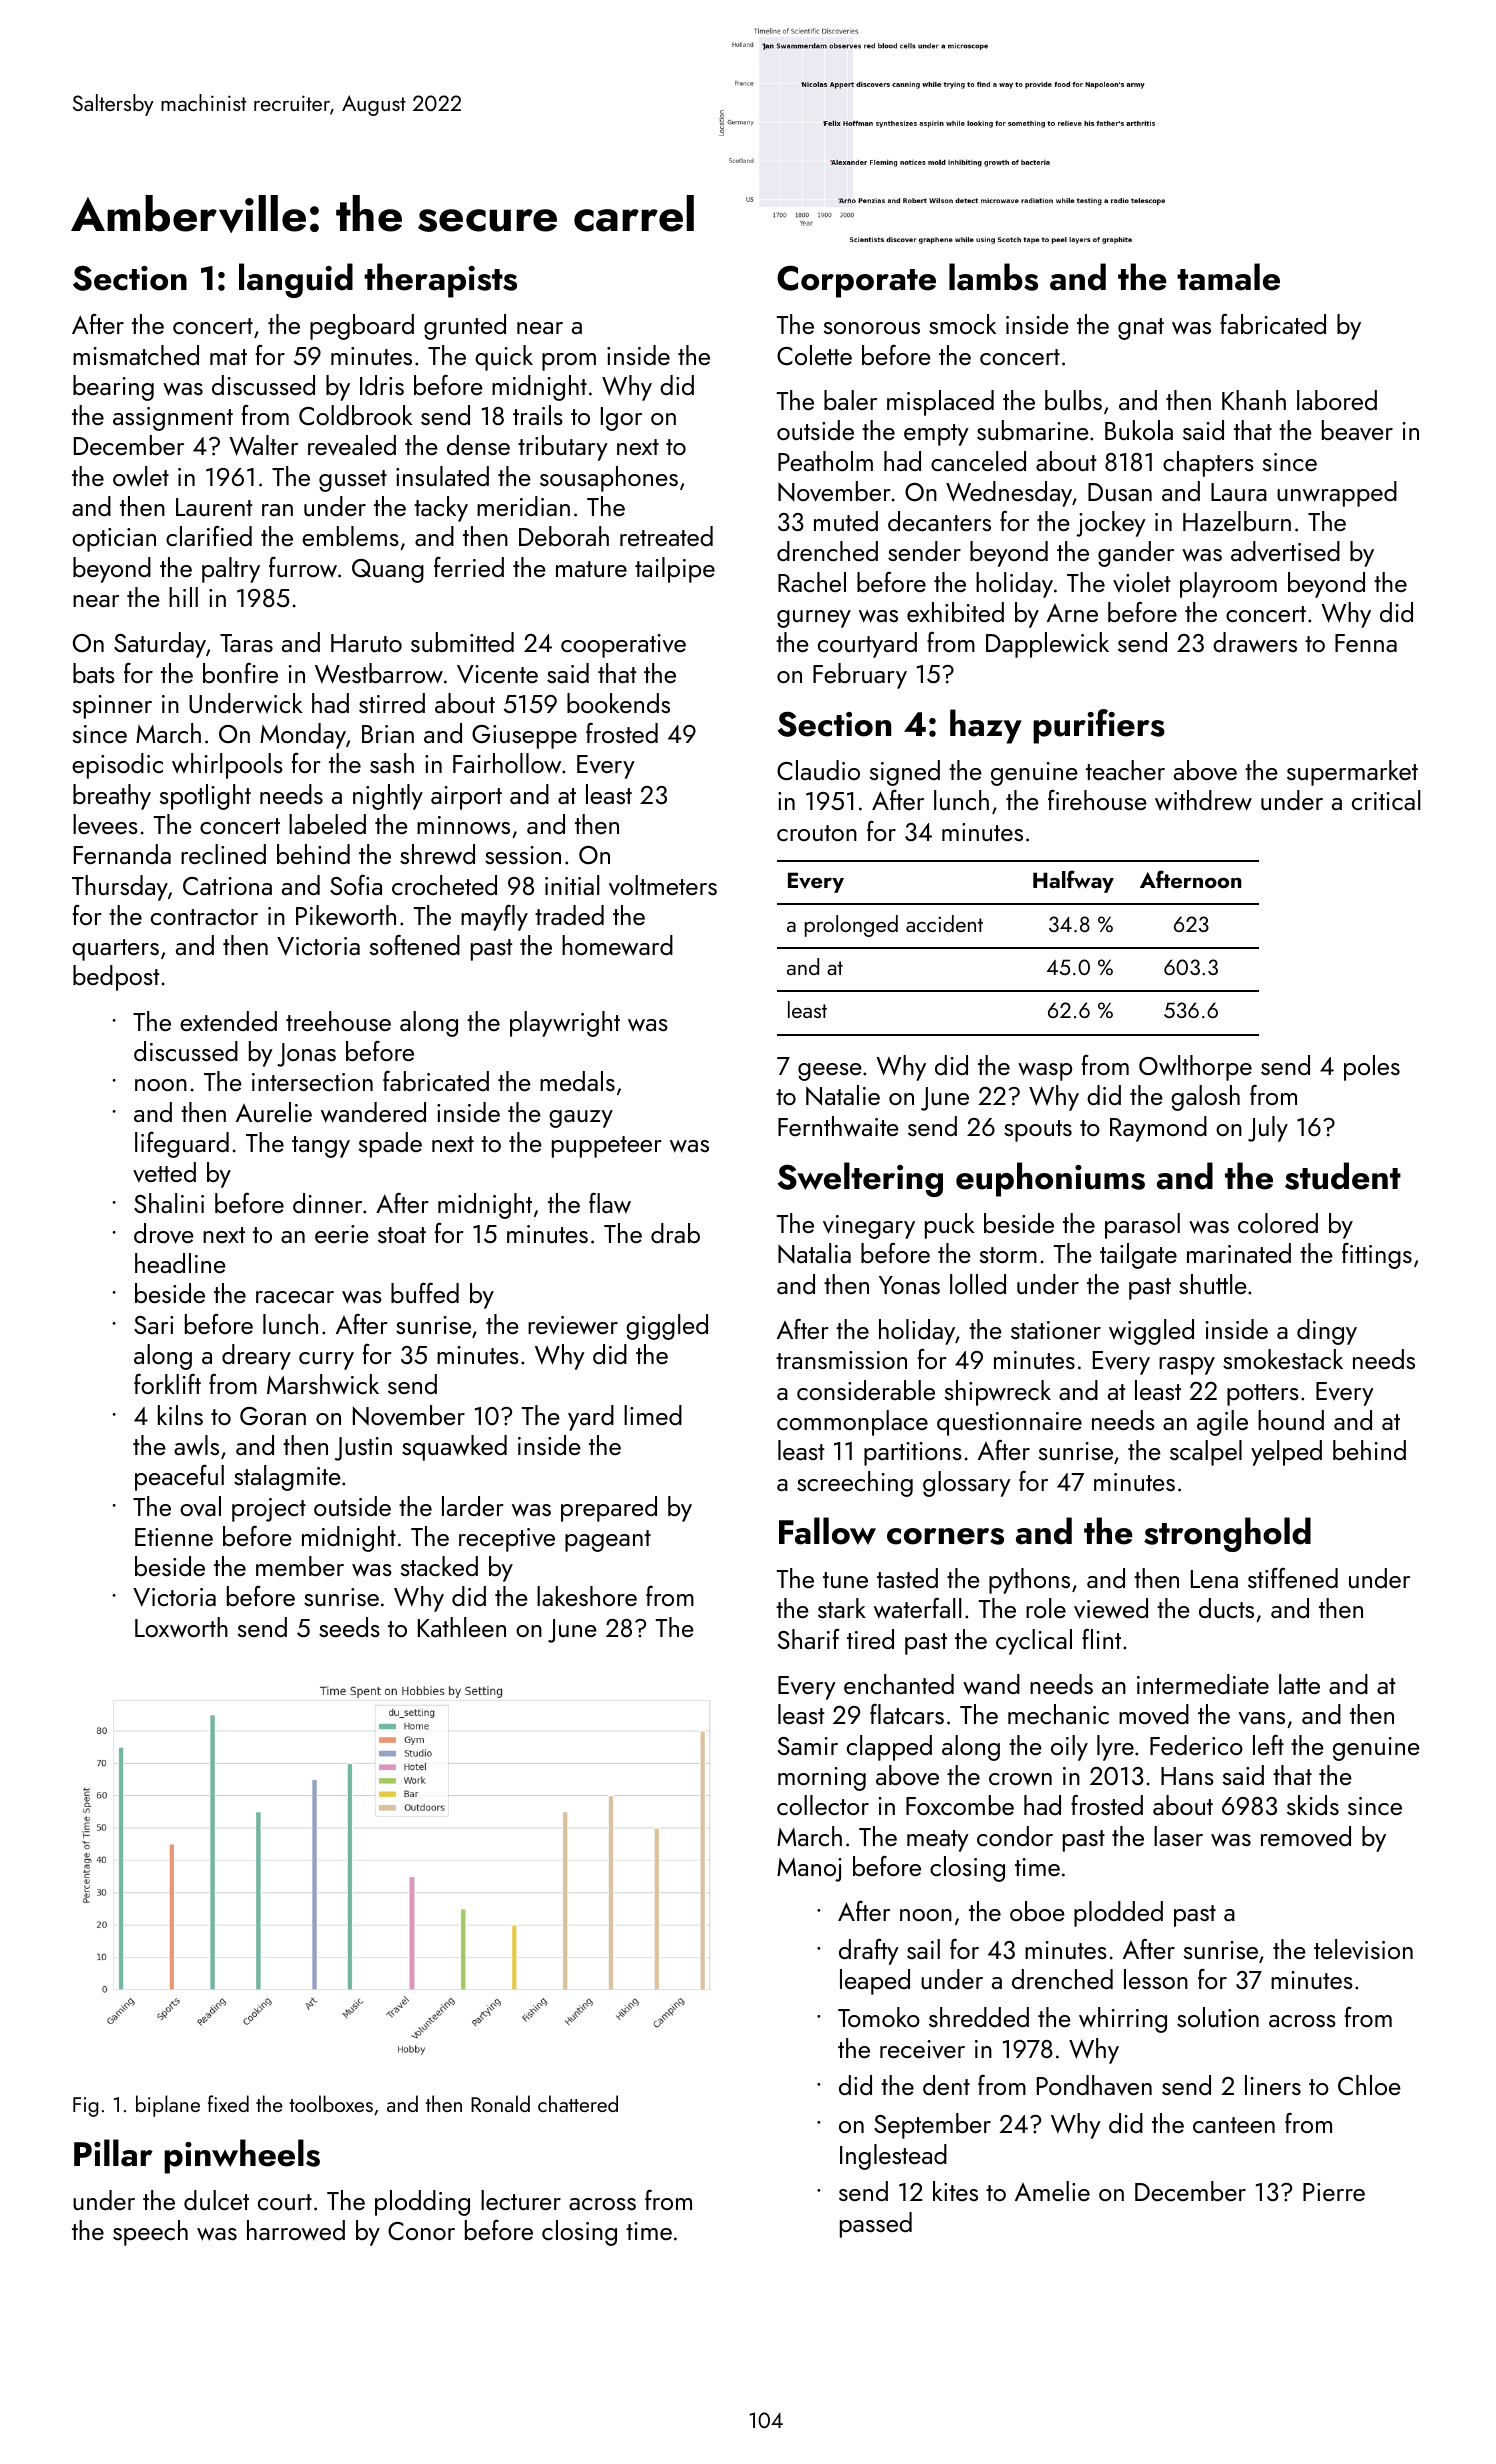  What do you see at coordinates (653, 1415) in the screenshot?
I see `limed` at bounding box center [653, 1415].
